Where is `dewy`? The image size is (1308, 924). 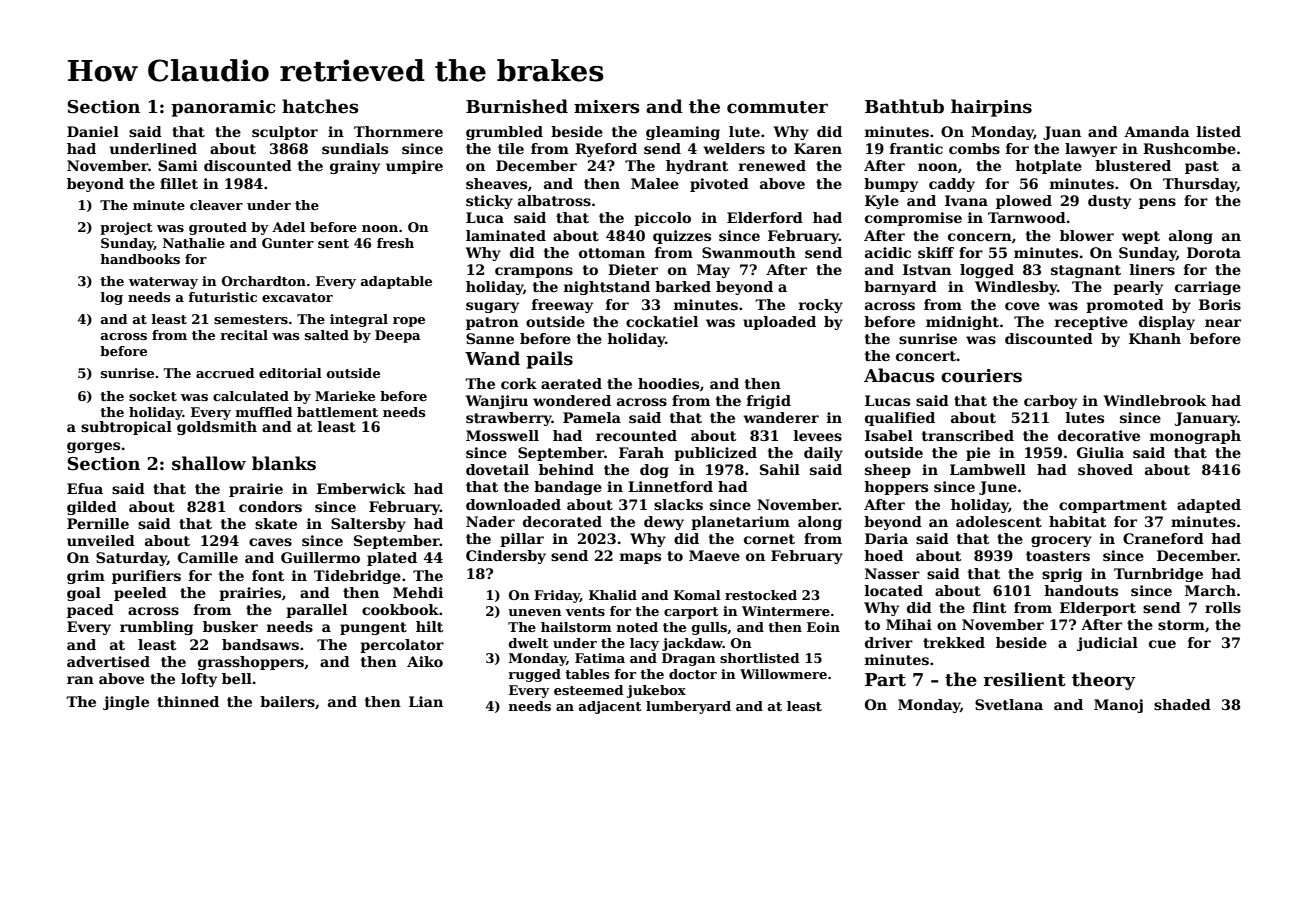 dewy is located at coordinates (664, 523).
